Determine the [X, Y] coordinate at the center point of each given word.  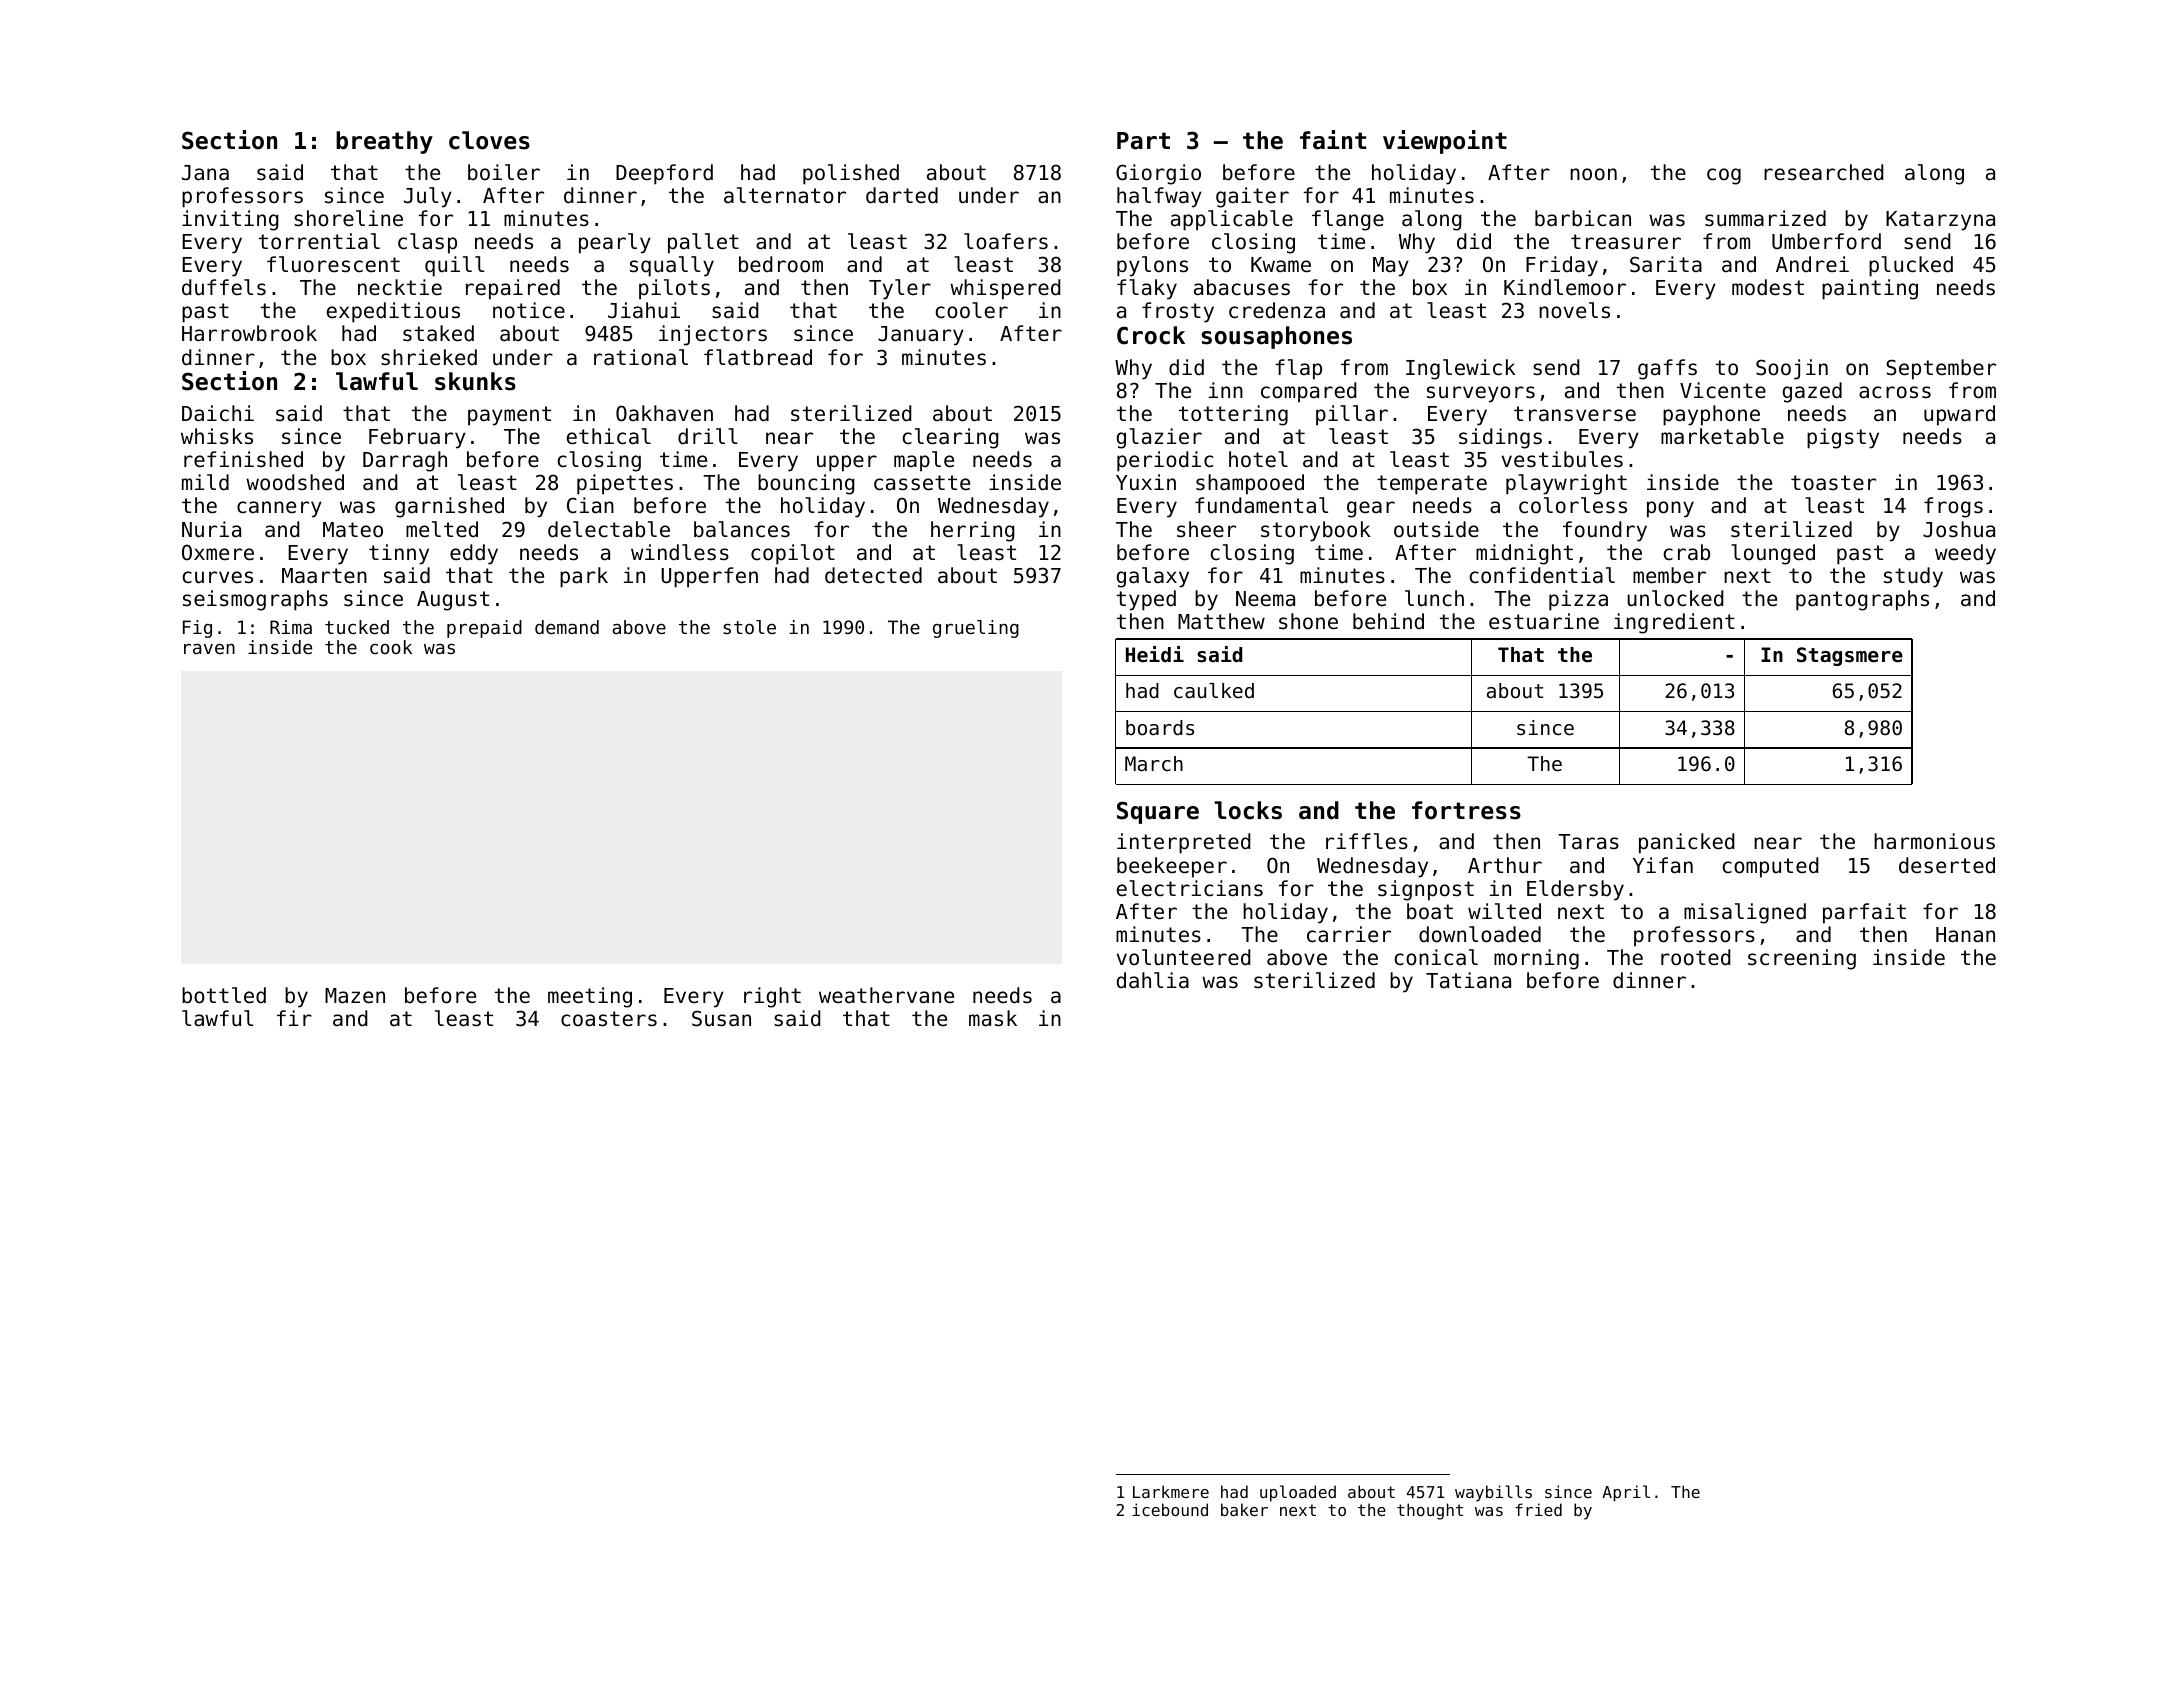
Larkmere [1171, 1491]
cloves [489, 140]
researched [1824, 172]
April [1626, 1493]
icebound [1170, 1509]
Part [1143, 141]
